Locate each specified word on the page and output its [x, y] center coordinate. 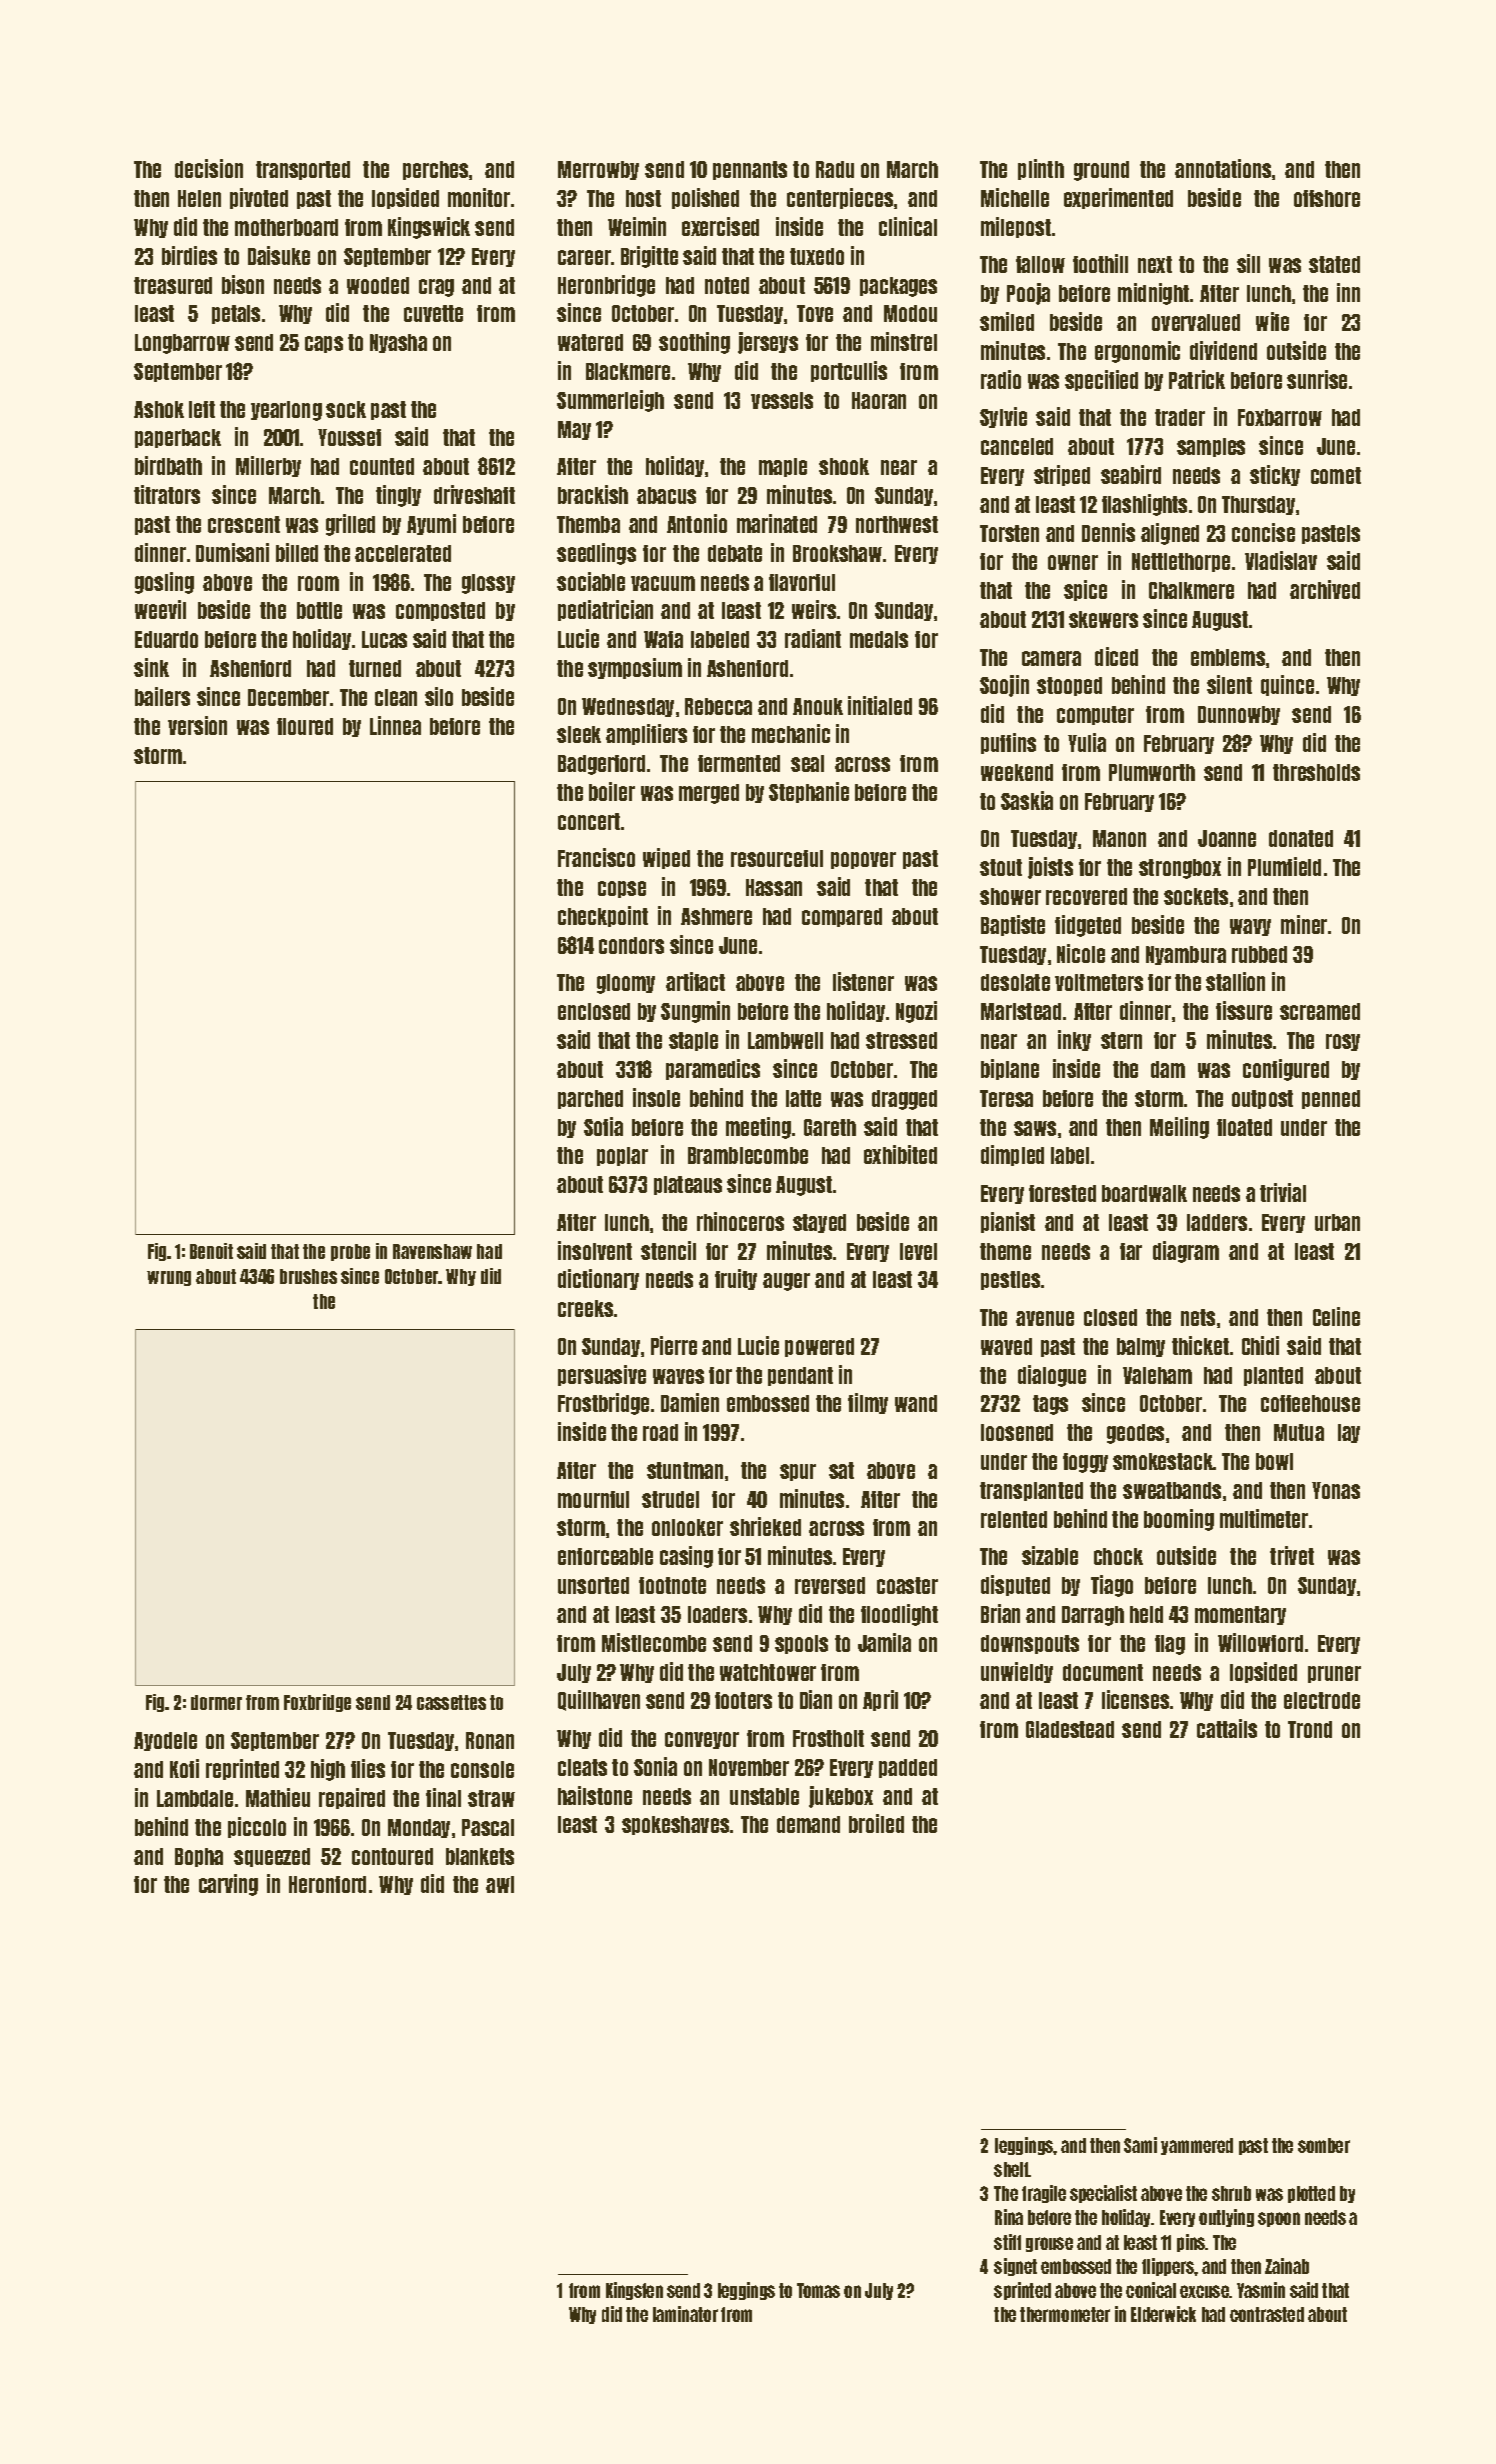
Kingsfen [634, 2291]
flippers [1168, 2267]
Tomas [818, 2290]
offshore [1327, 198]
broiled [876, 1823]
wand [916, 1403]
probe [350, 1252]
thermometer [1065, 2314]
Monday [419, 1828]
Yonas [1336, 1490]
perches [435, 170]
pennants [750, 170]
